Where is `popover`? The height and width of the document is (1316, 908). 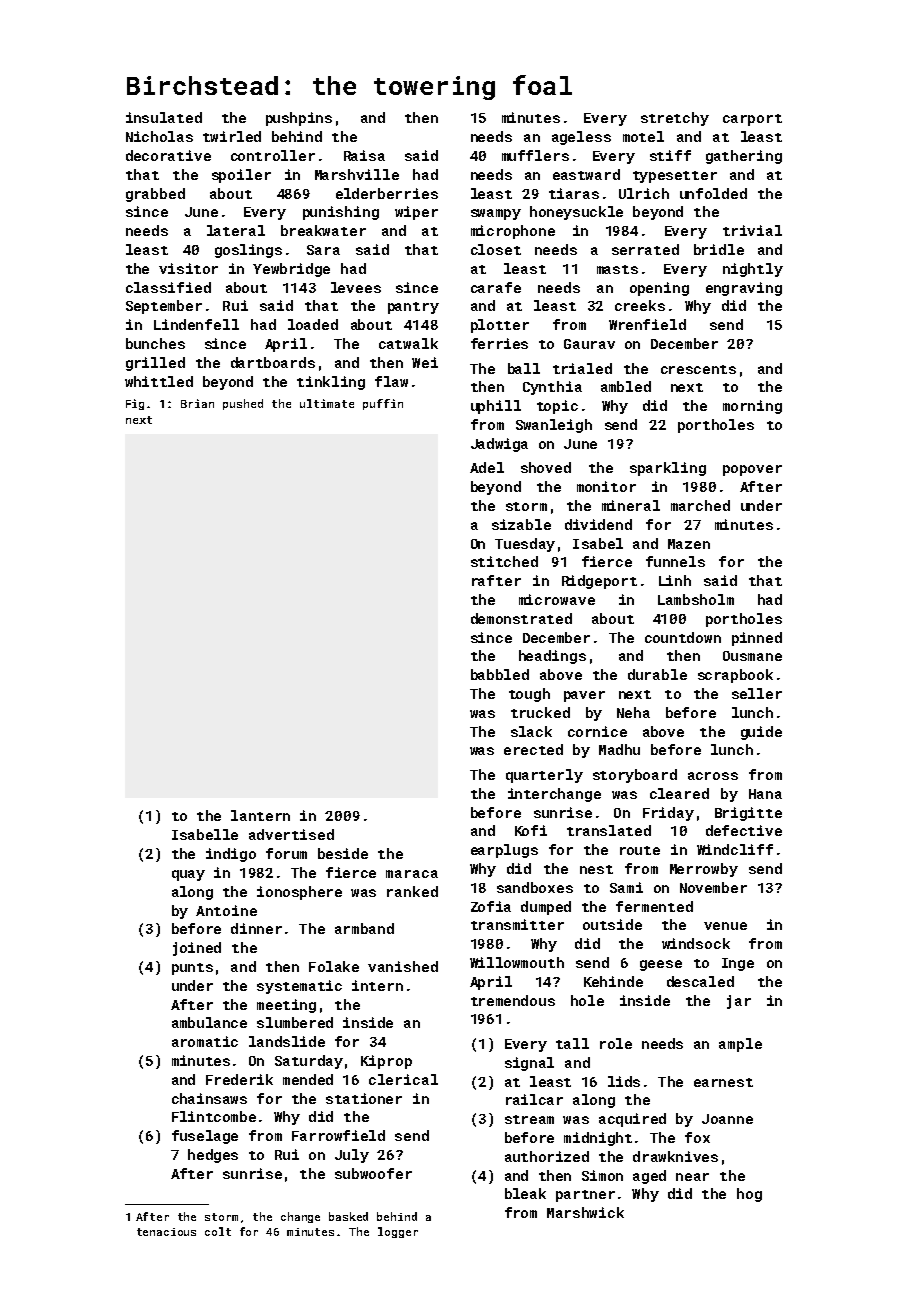 popover is located at coordinates (752, 470).
